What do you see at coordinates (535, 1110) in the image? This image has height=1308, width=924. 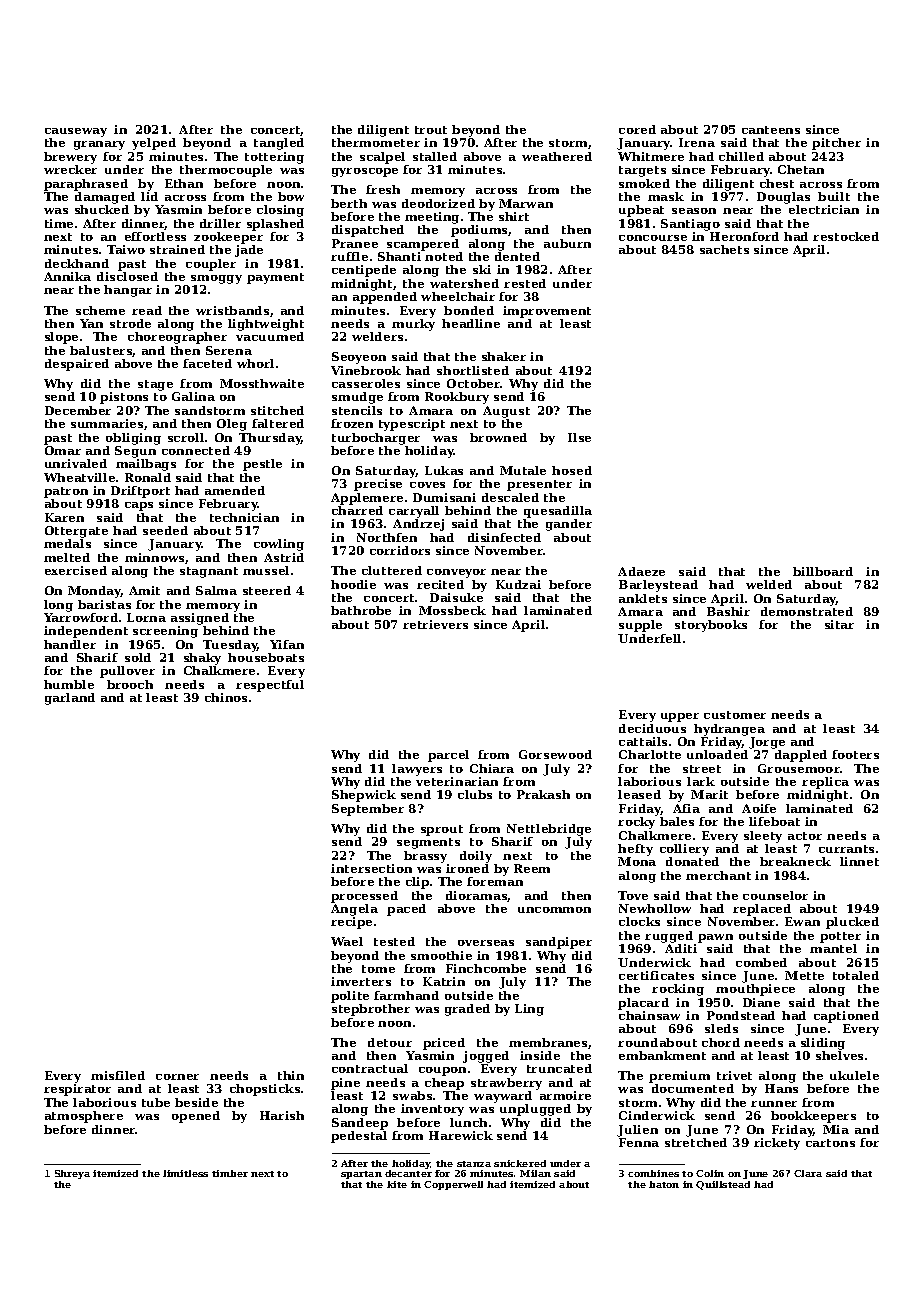 I see `unplugged` at bounding box center [535, 1110].
